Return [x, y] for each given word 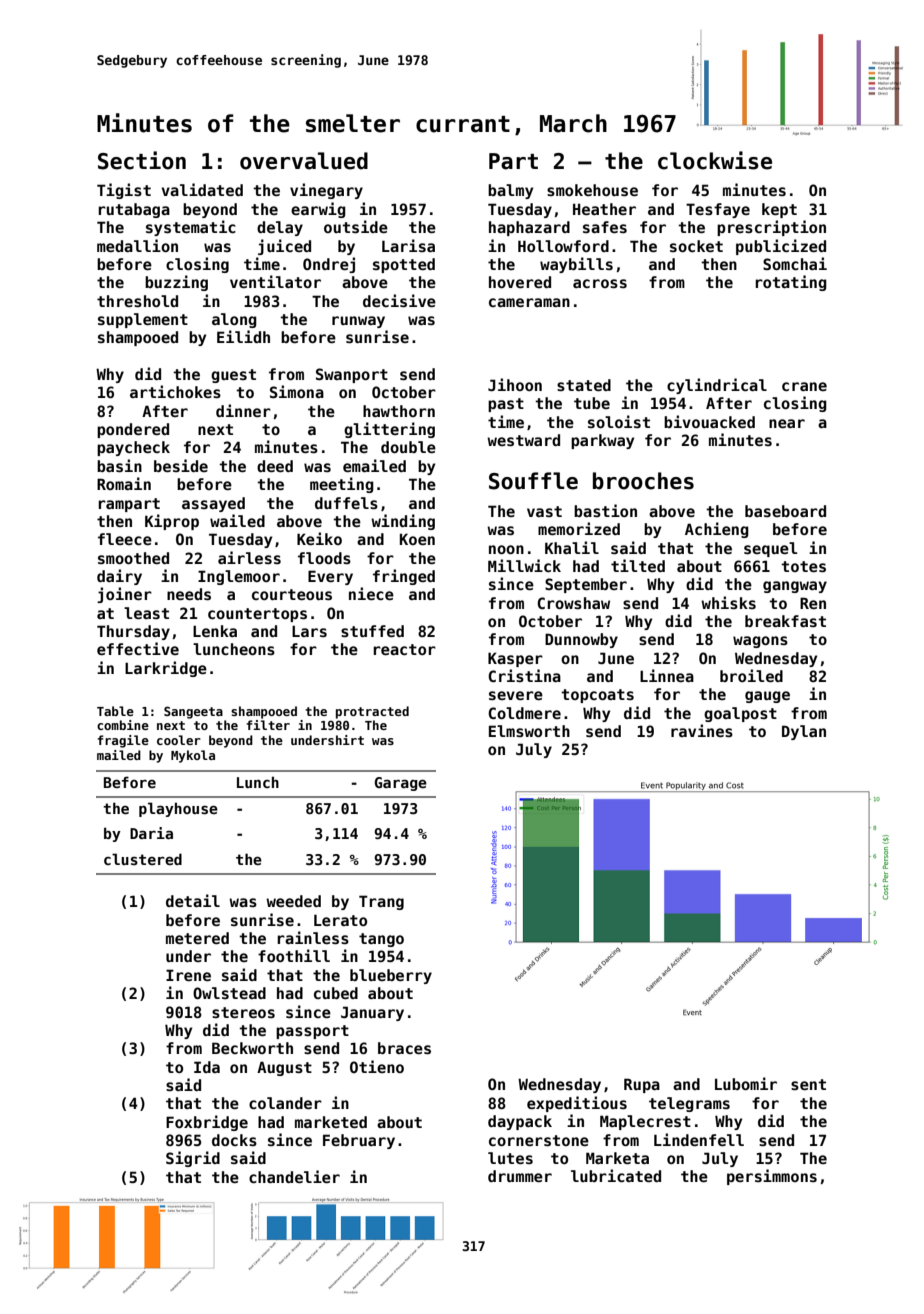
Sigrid [193, 1159]
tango [381, 940]
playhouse [178, 809]
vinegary [326, 191]
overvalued [304, 161]
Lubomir [746, 1083]
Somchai [795, 263]
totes [803, 566]
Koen [417, 539]
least [146, 613]
